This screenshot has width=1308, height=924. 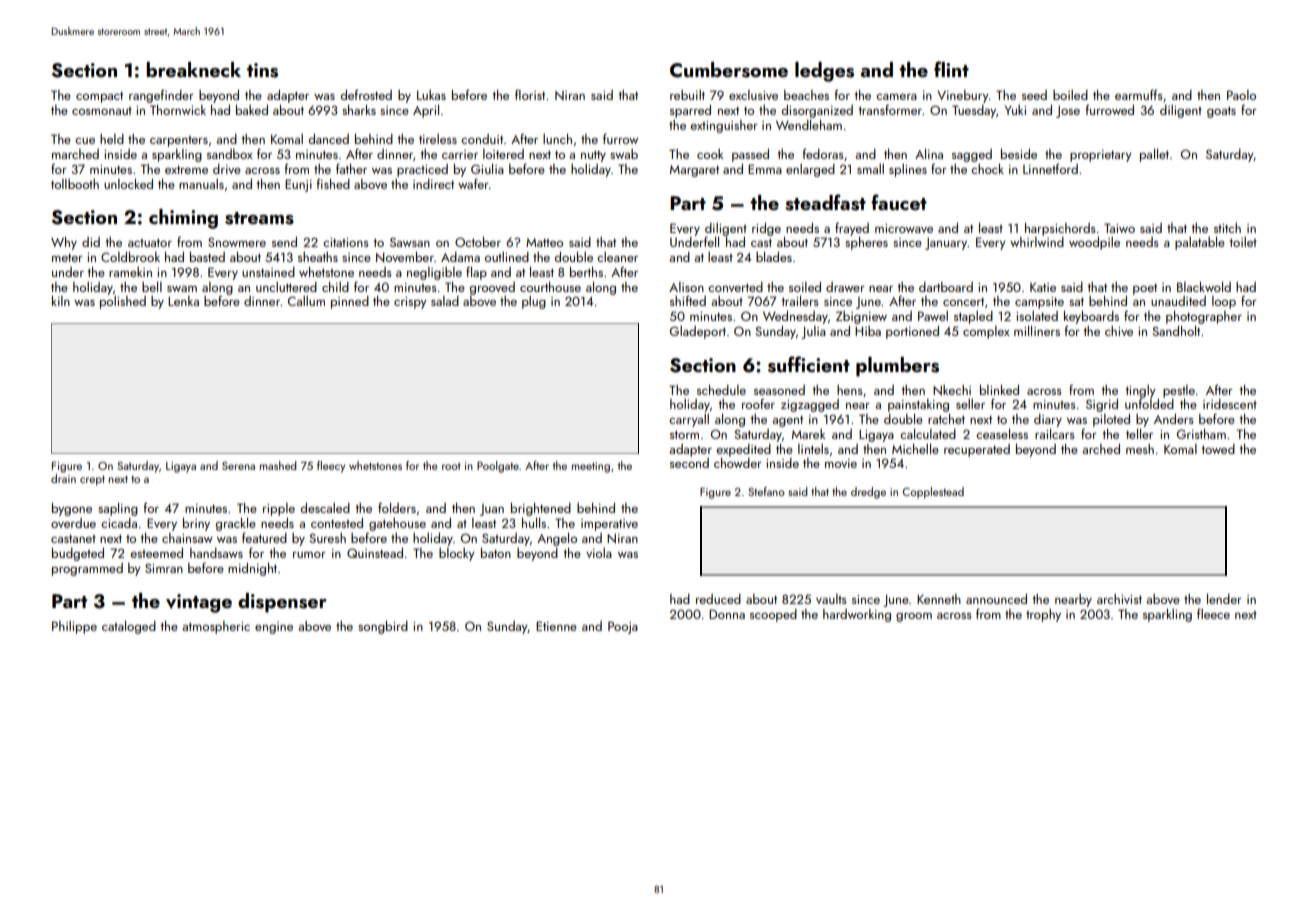 What do you see at coordinates (951, 69) in the screenshot?
I see `flint` at bounding box center [951, 69].
